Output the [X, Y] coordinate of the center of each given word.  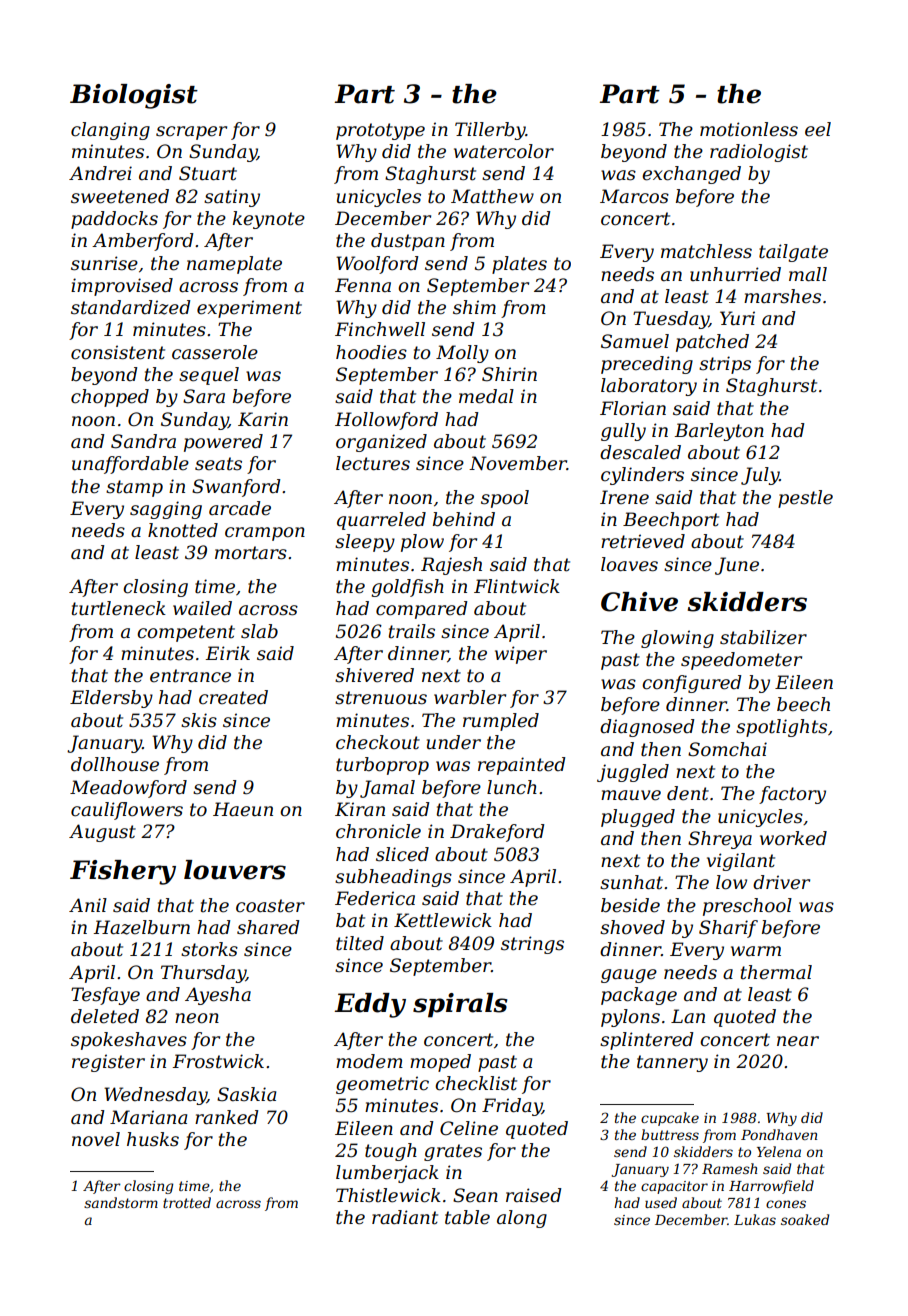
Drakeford [497, 833]
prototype [380, 131]
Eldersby [111, 699]
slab [259, 631]
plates [519, 265]
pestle [805, 499]
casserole [215, 352]
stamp [134, 488]
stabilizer [763, 637]
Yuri [737, 318]
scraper [191, 133]
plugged [638, 818]
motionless [749, 129]
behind [464, 519]
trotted [187, 1202]
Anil [88, 905]
